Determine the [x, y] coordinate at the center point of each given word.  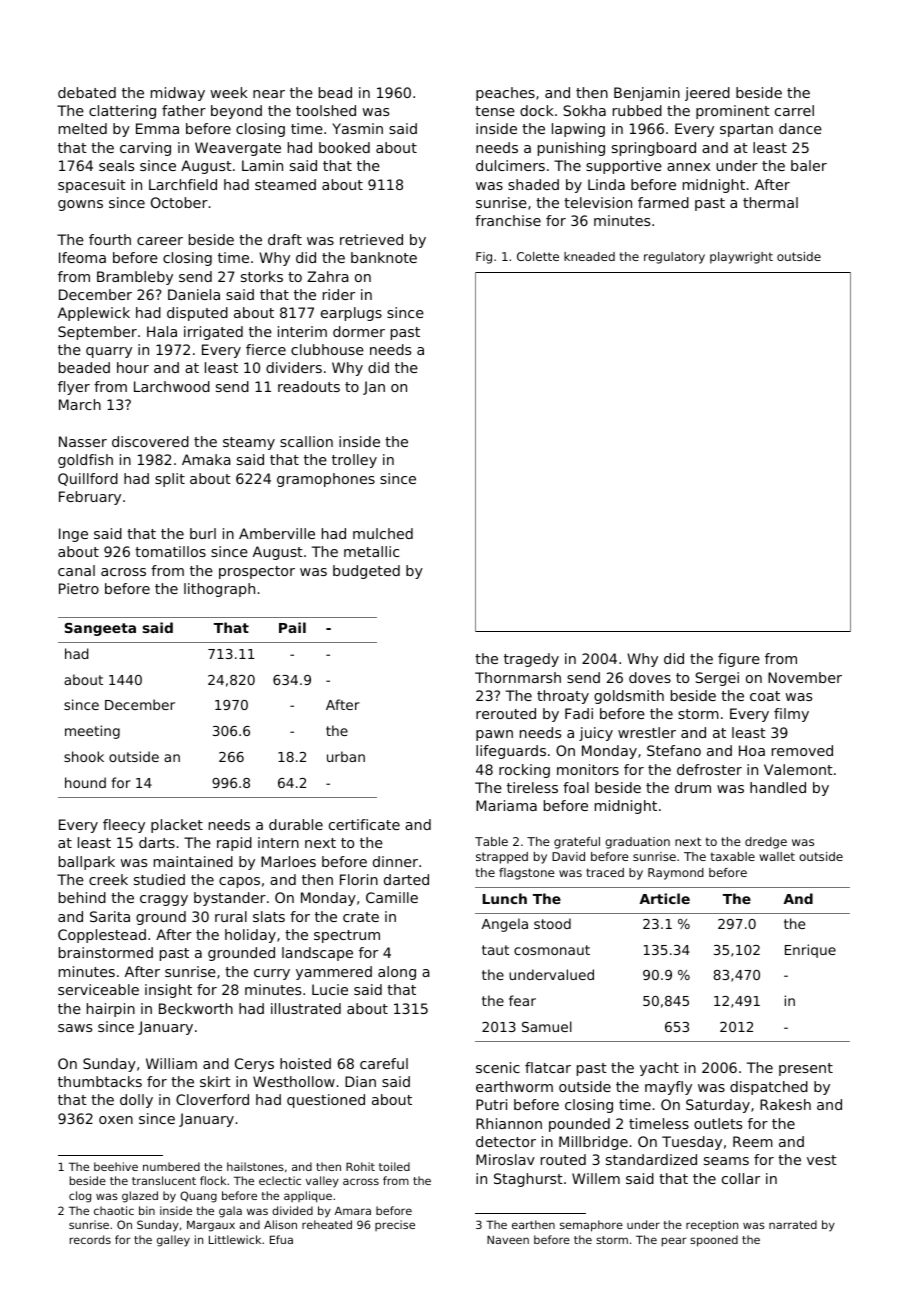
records [90, 1239]
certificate [364, 824]
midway [178, 94]
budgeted [366, 572]
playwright [741, 258]
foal [576, 787]
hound [85, 782]
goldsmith [629, 697]
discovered [150, 441]
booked [344, 147]
